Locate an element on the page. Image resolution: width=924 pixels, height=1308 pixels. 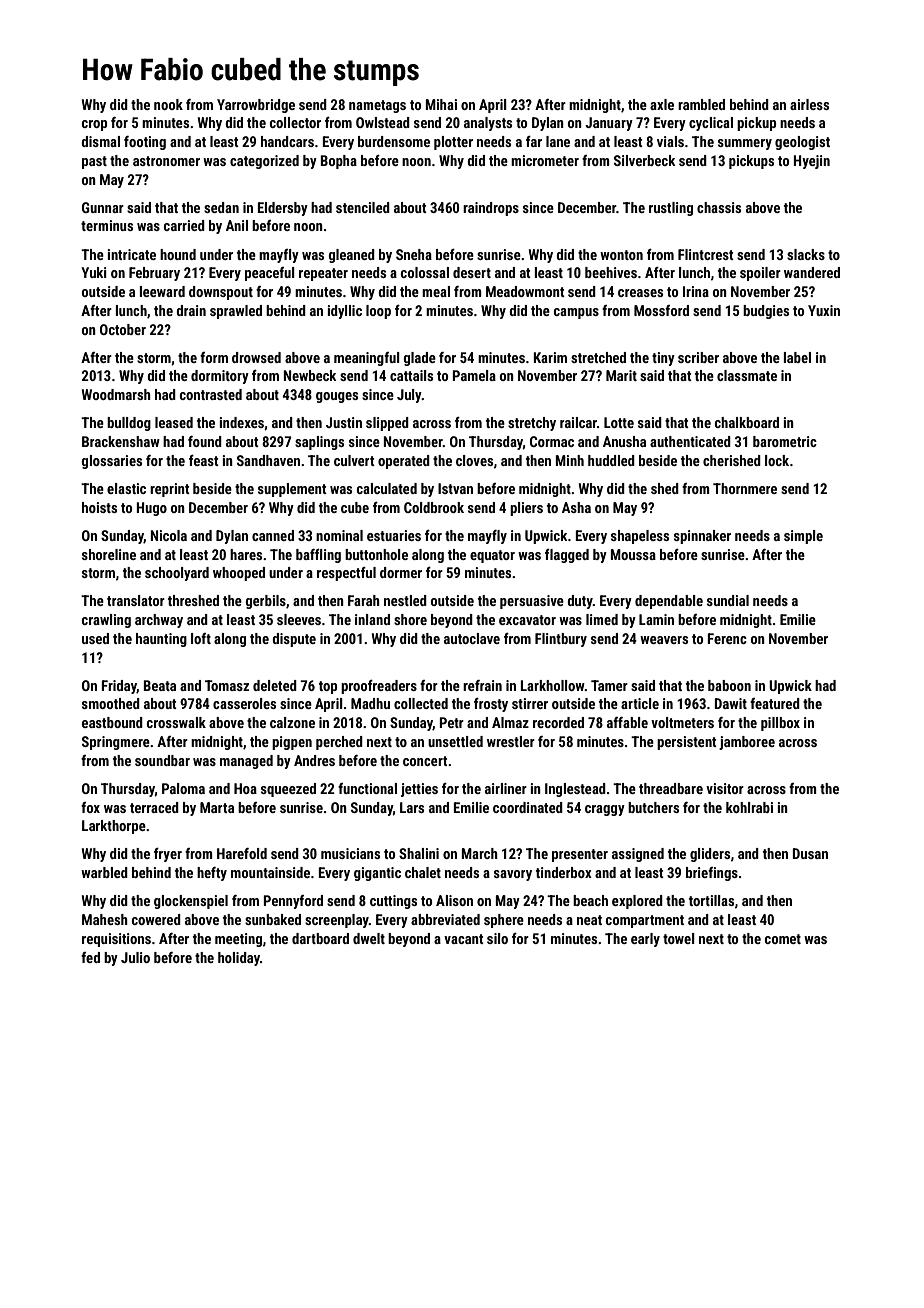
savory is located at coordinates (513, 875).
